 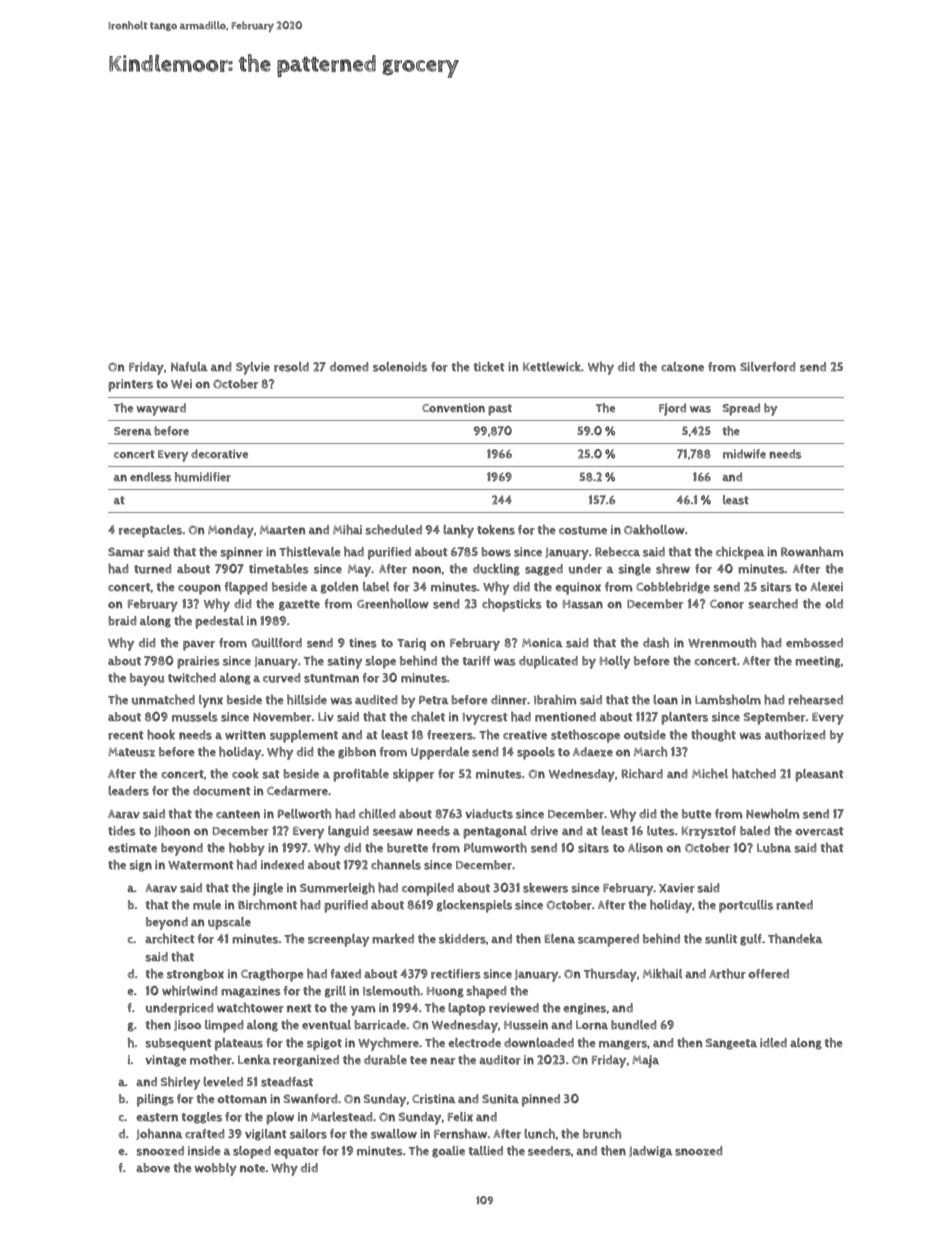 What do you see at coordinates (812, 552) in the screenshot?
I see `Rowanham` at bounding box center [812, 552].
